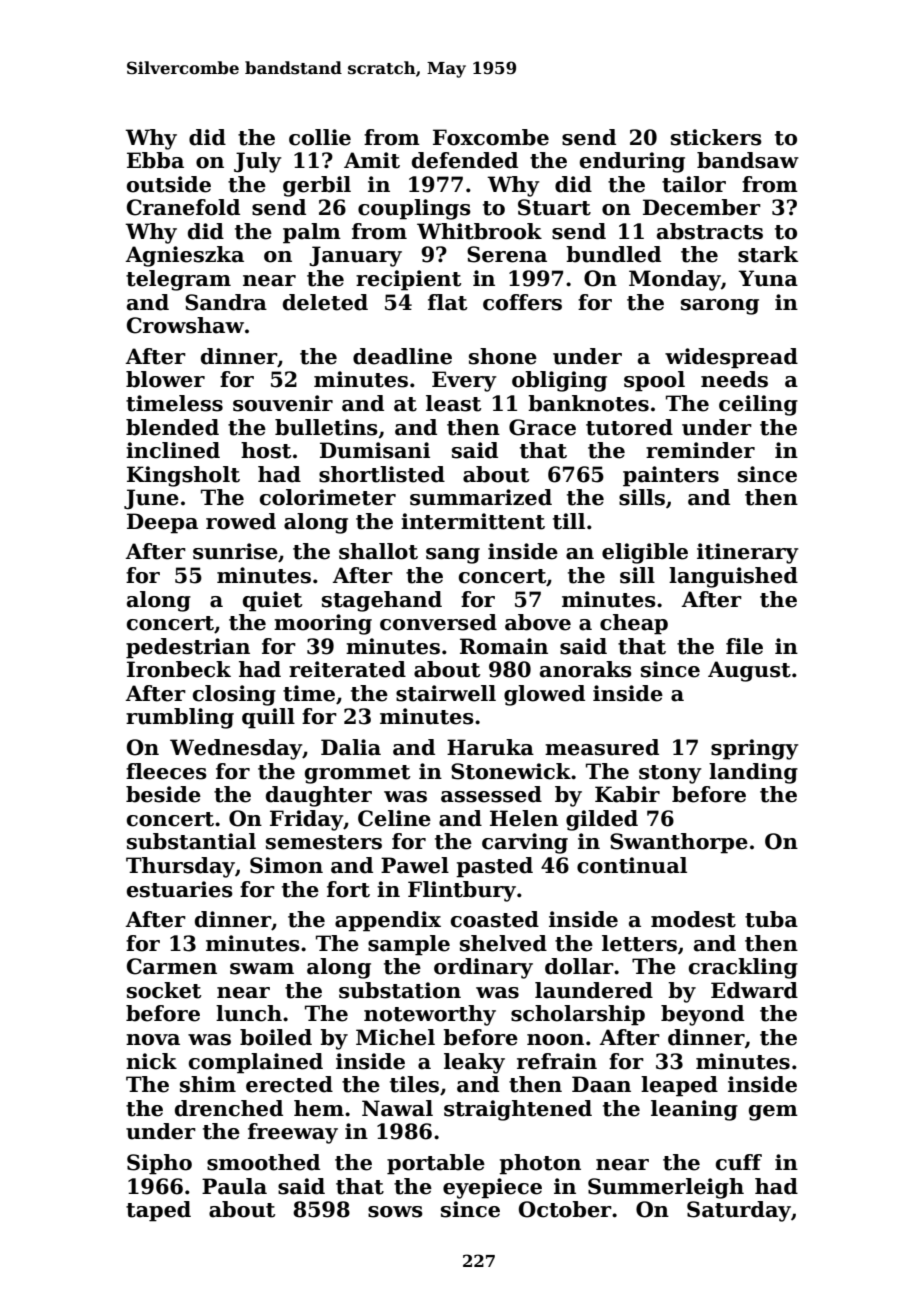 The height and width of the page is (1314, 924). I want to click on widespread, so click(731, 358).
